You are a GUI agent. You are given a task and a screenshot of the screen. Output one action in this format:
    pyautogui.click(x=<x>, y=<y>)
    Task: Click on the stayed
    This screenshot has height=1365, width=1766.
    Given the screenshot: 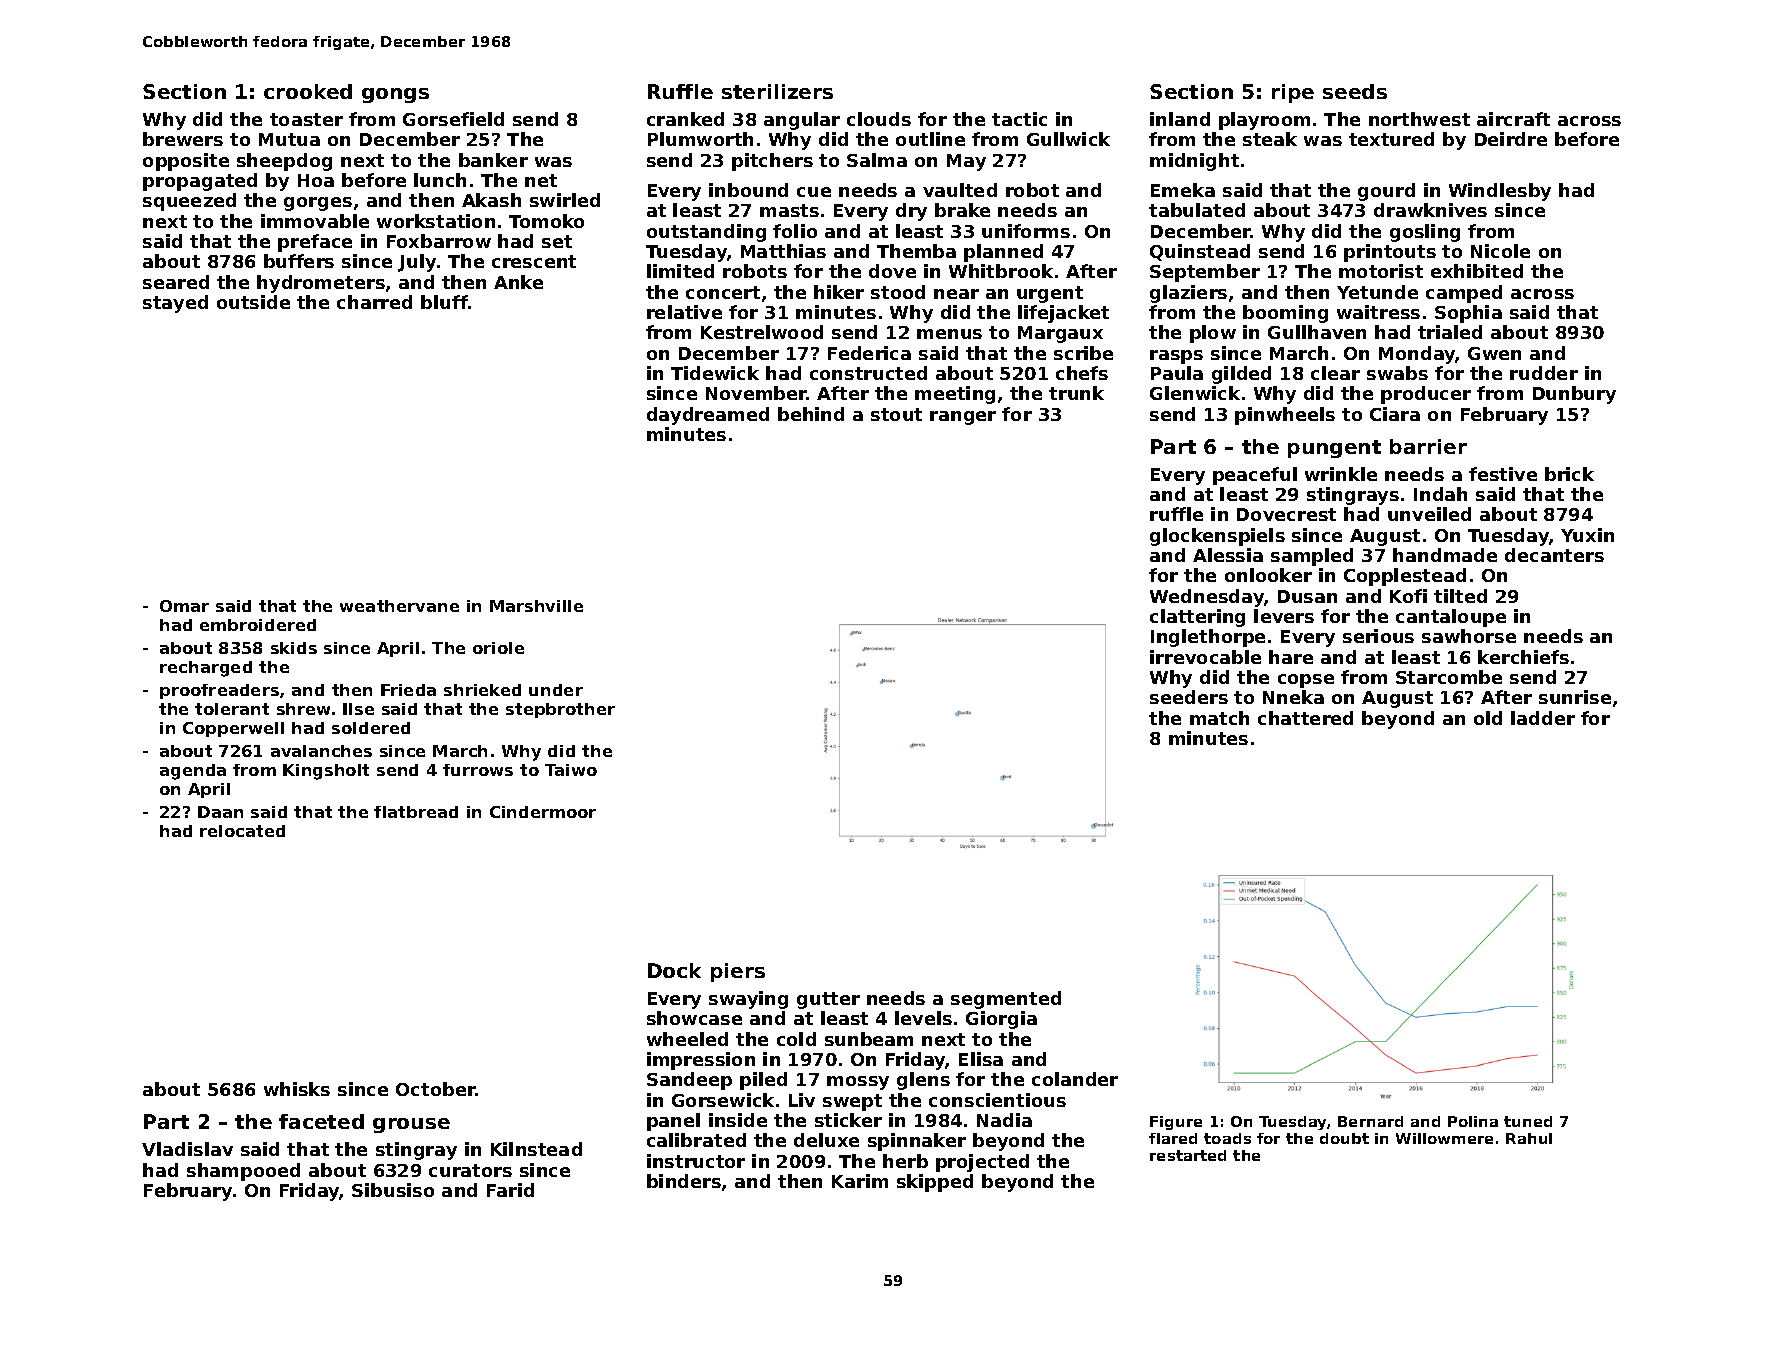 What is the action you would take?
    pyautogui.click(x=175, y=304)
